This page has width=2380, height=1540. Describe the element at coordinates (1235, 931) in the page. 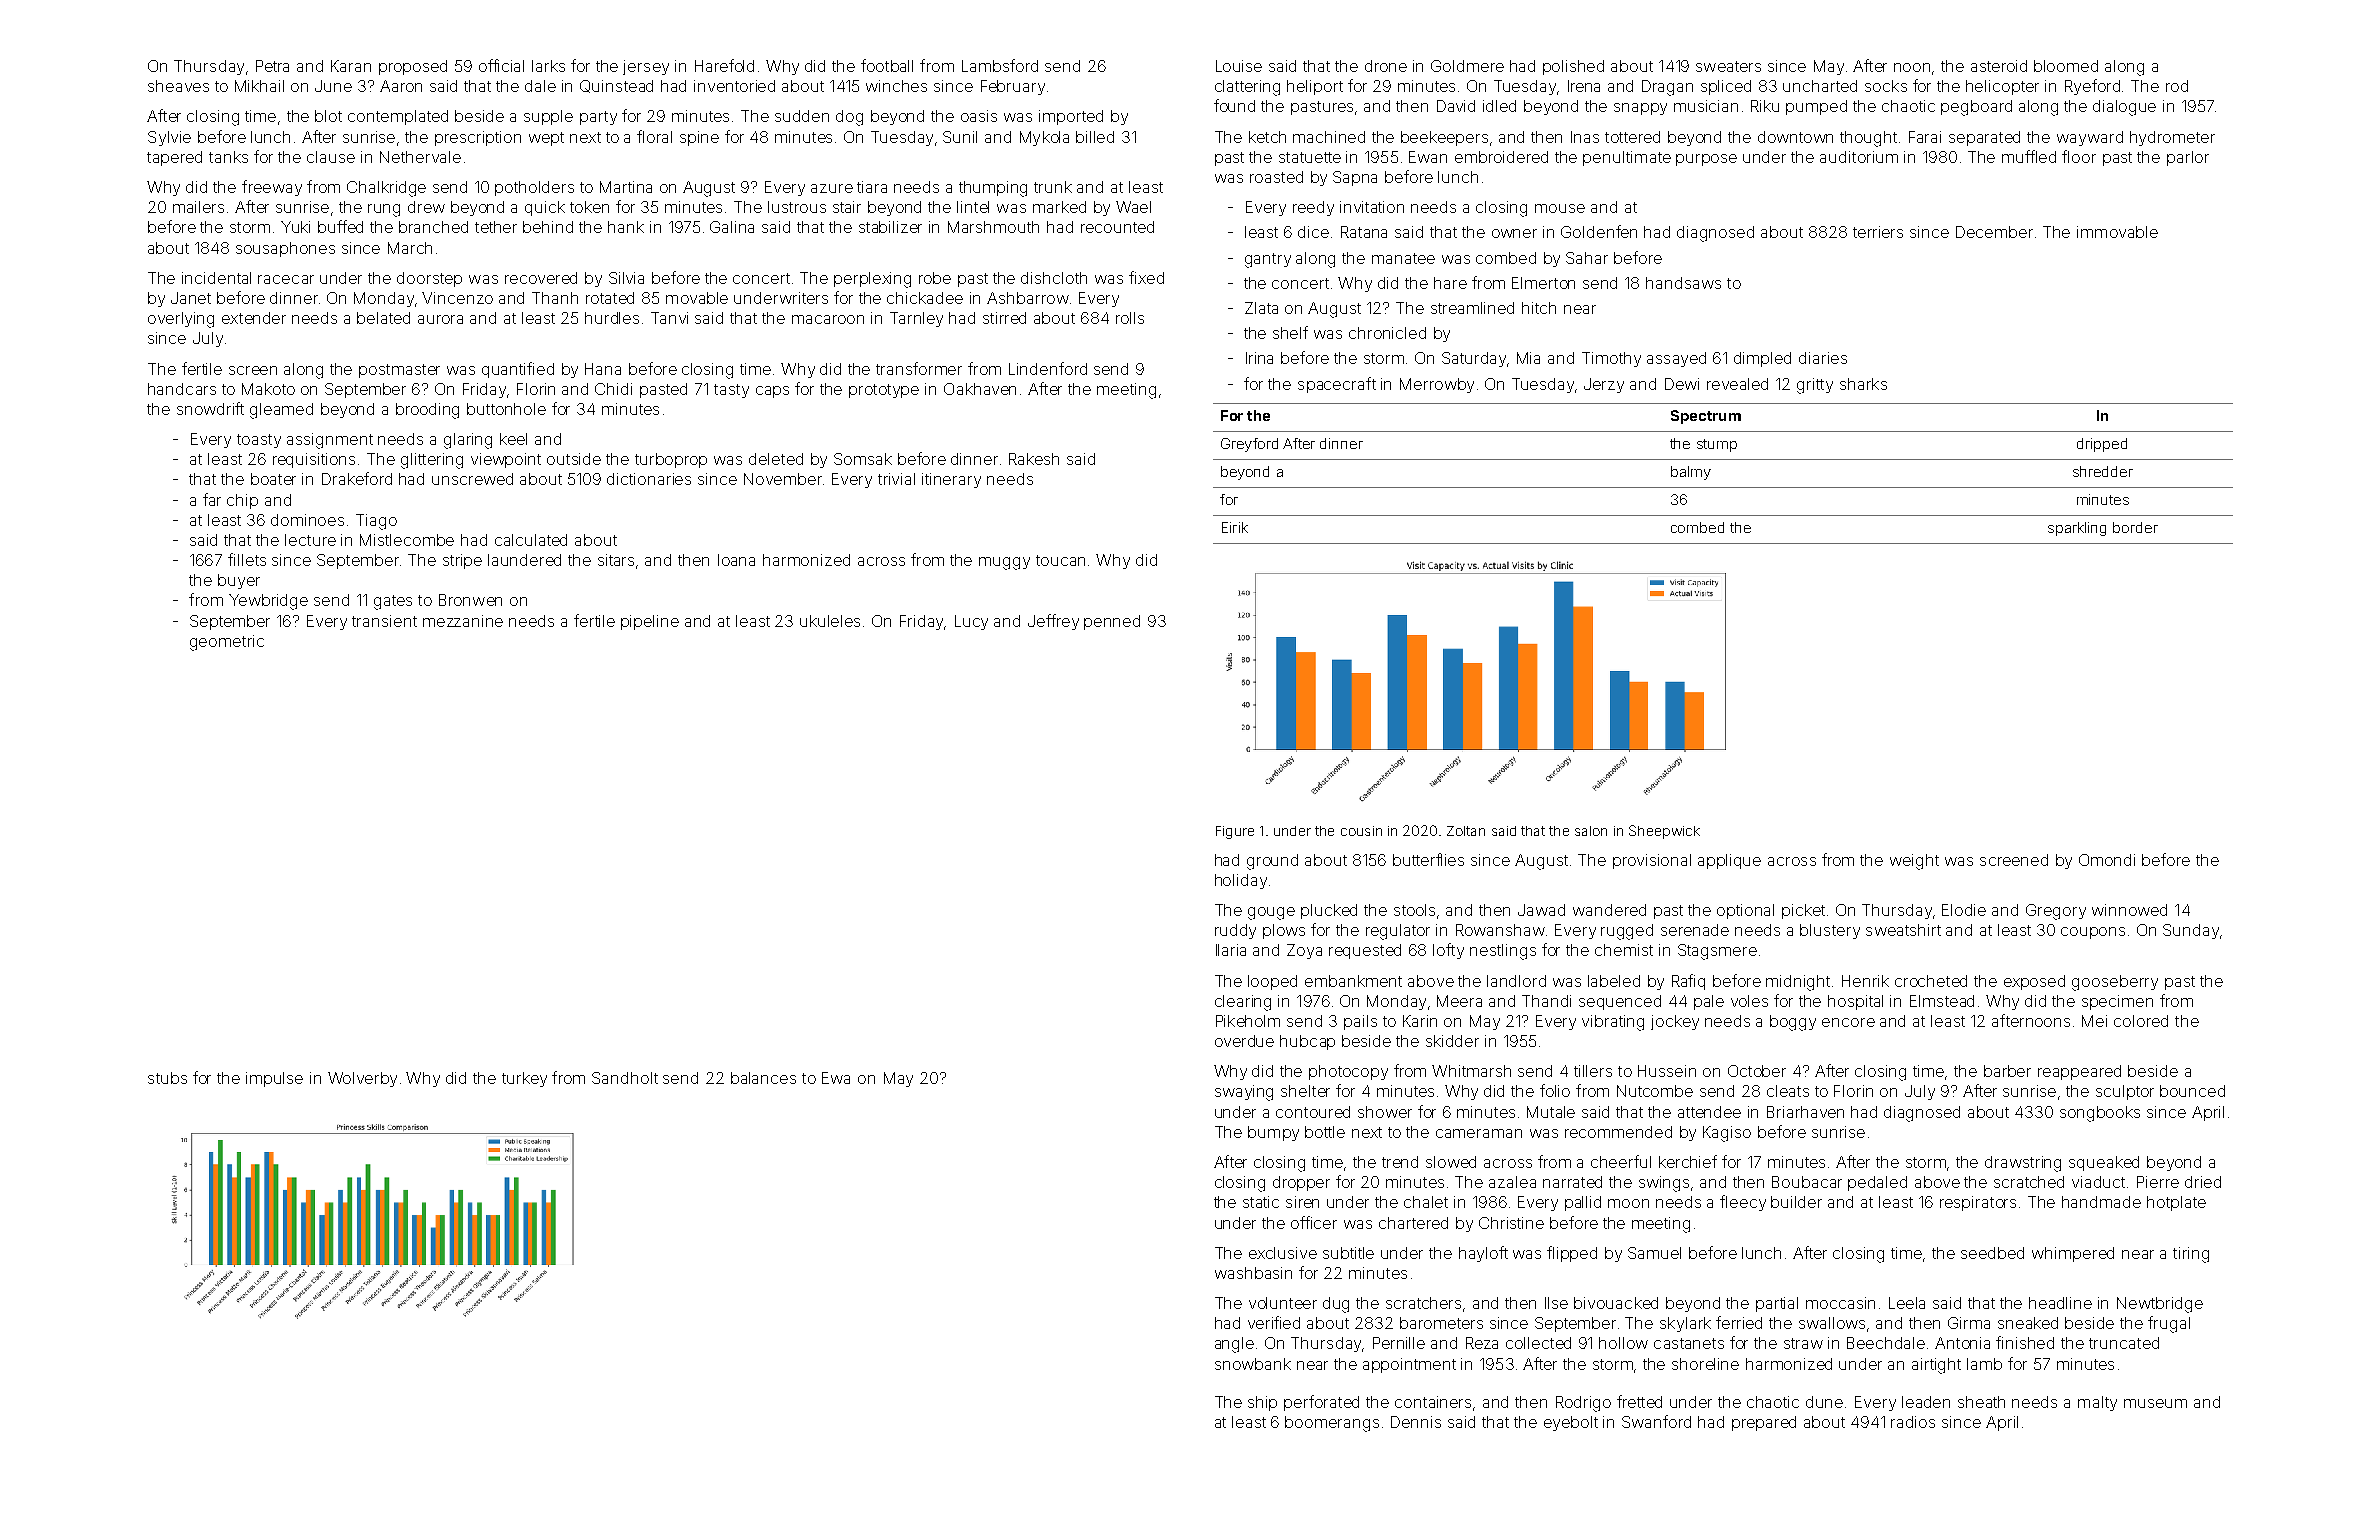

I see `ruddy` at that location.
